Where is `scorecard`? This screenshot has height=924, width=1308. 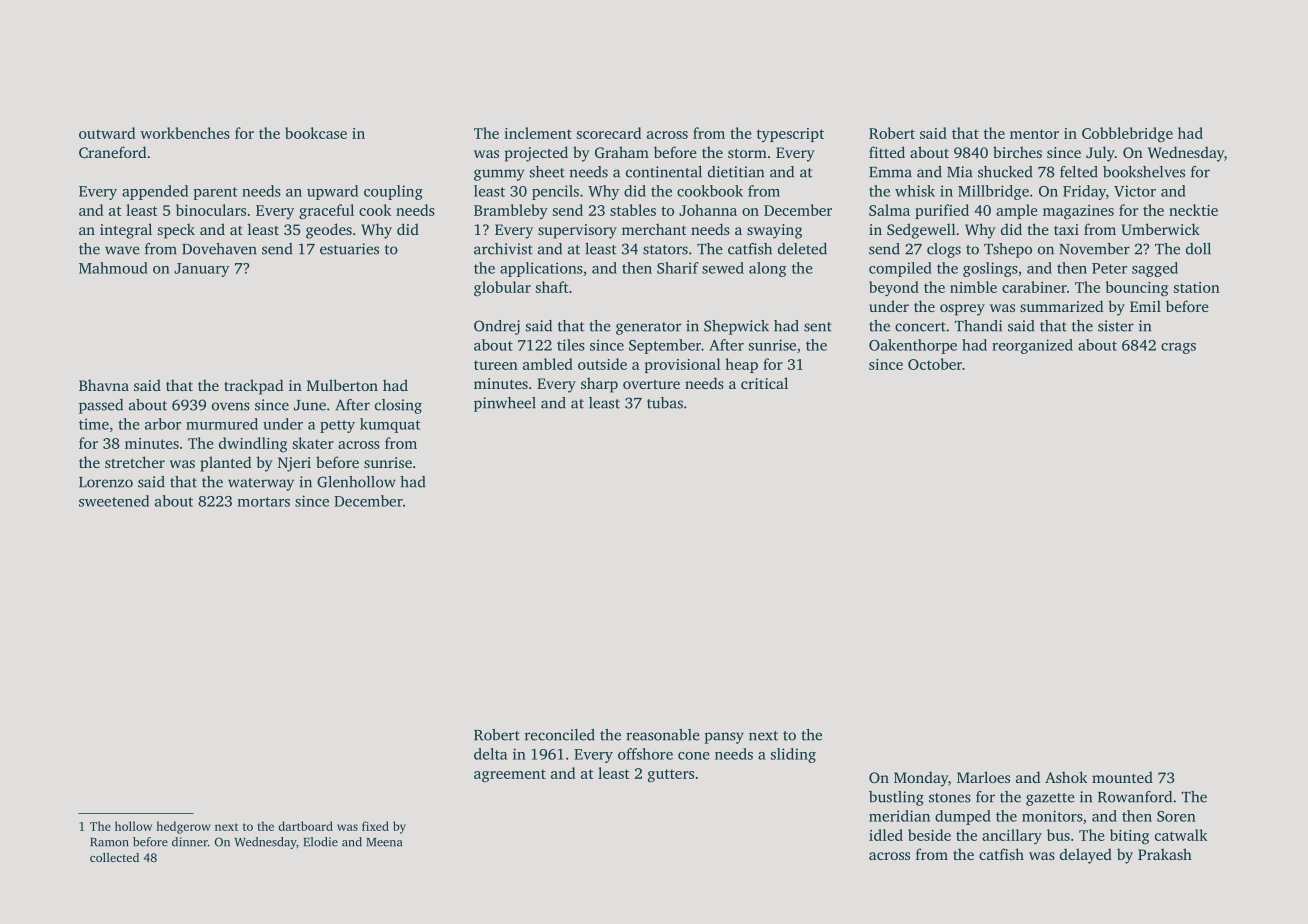 scorecard is located at coordinates (609, 133).
